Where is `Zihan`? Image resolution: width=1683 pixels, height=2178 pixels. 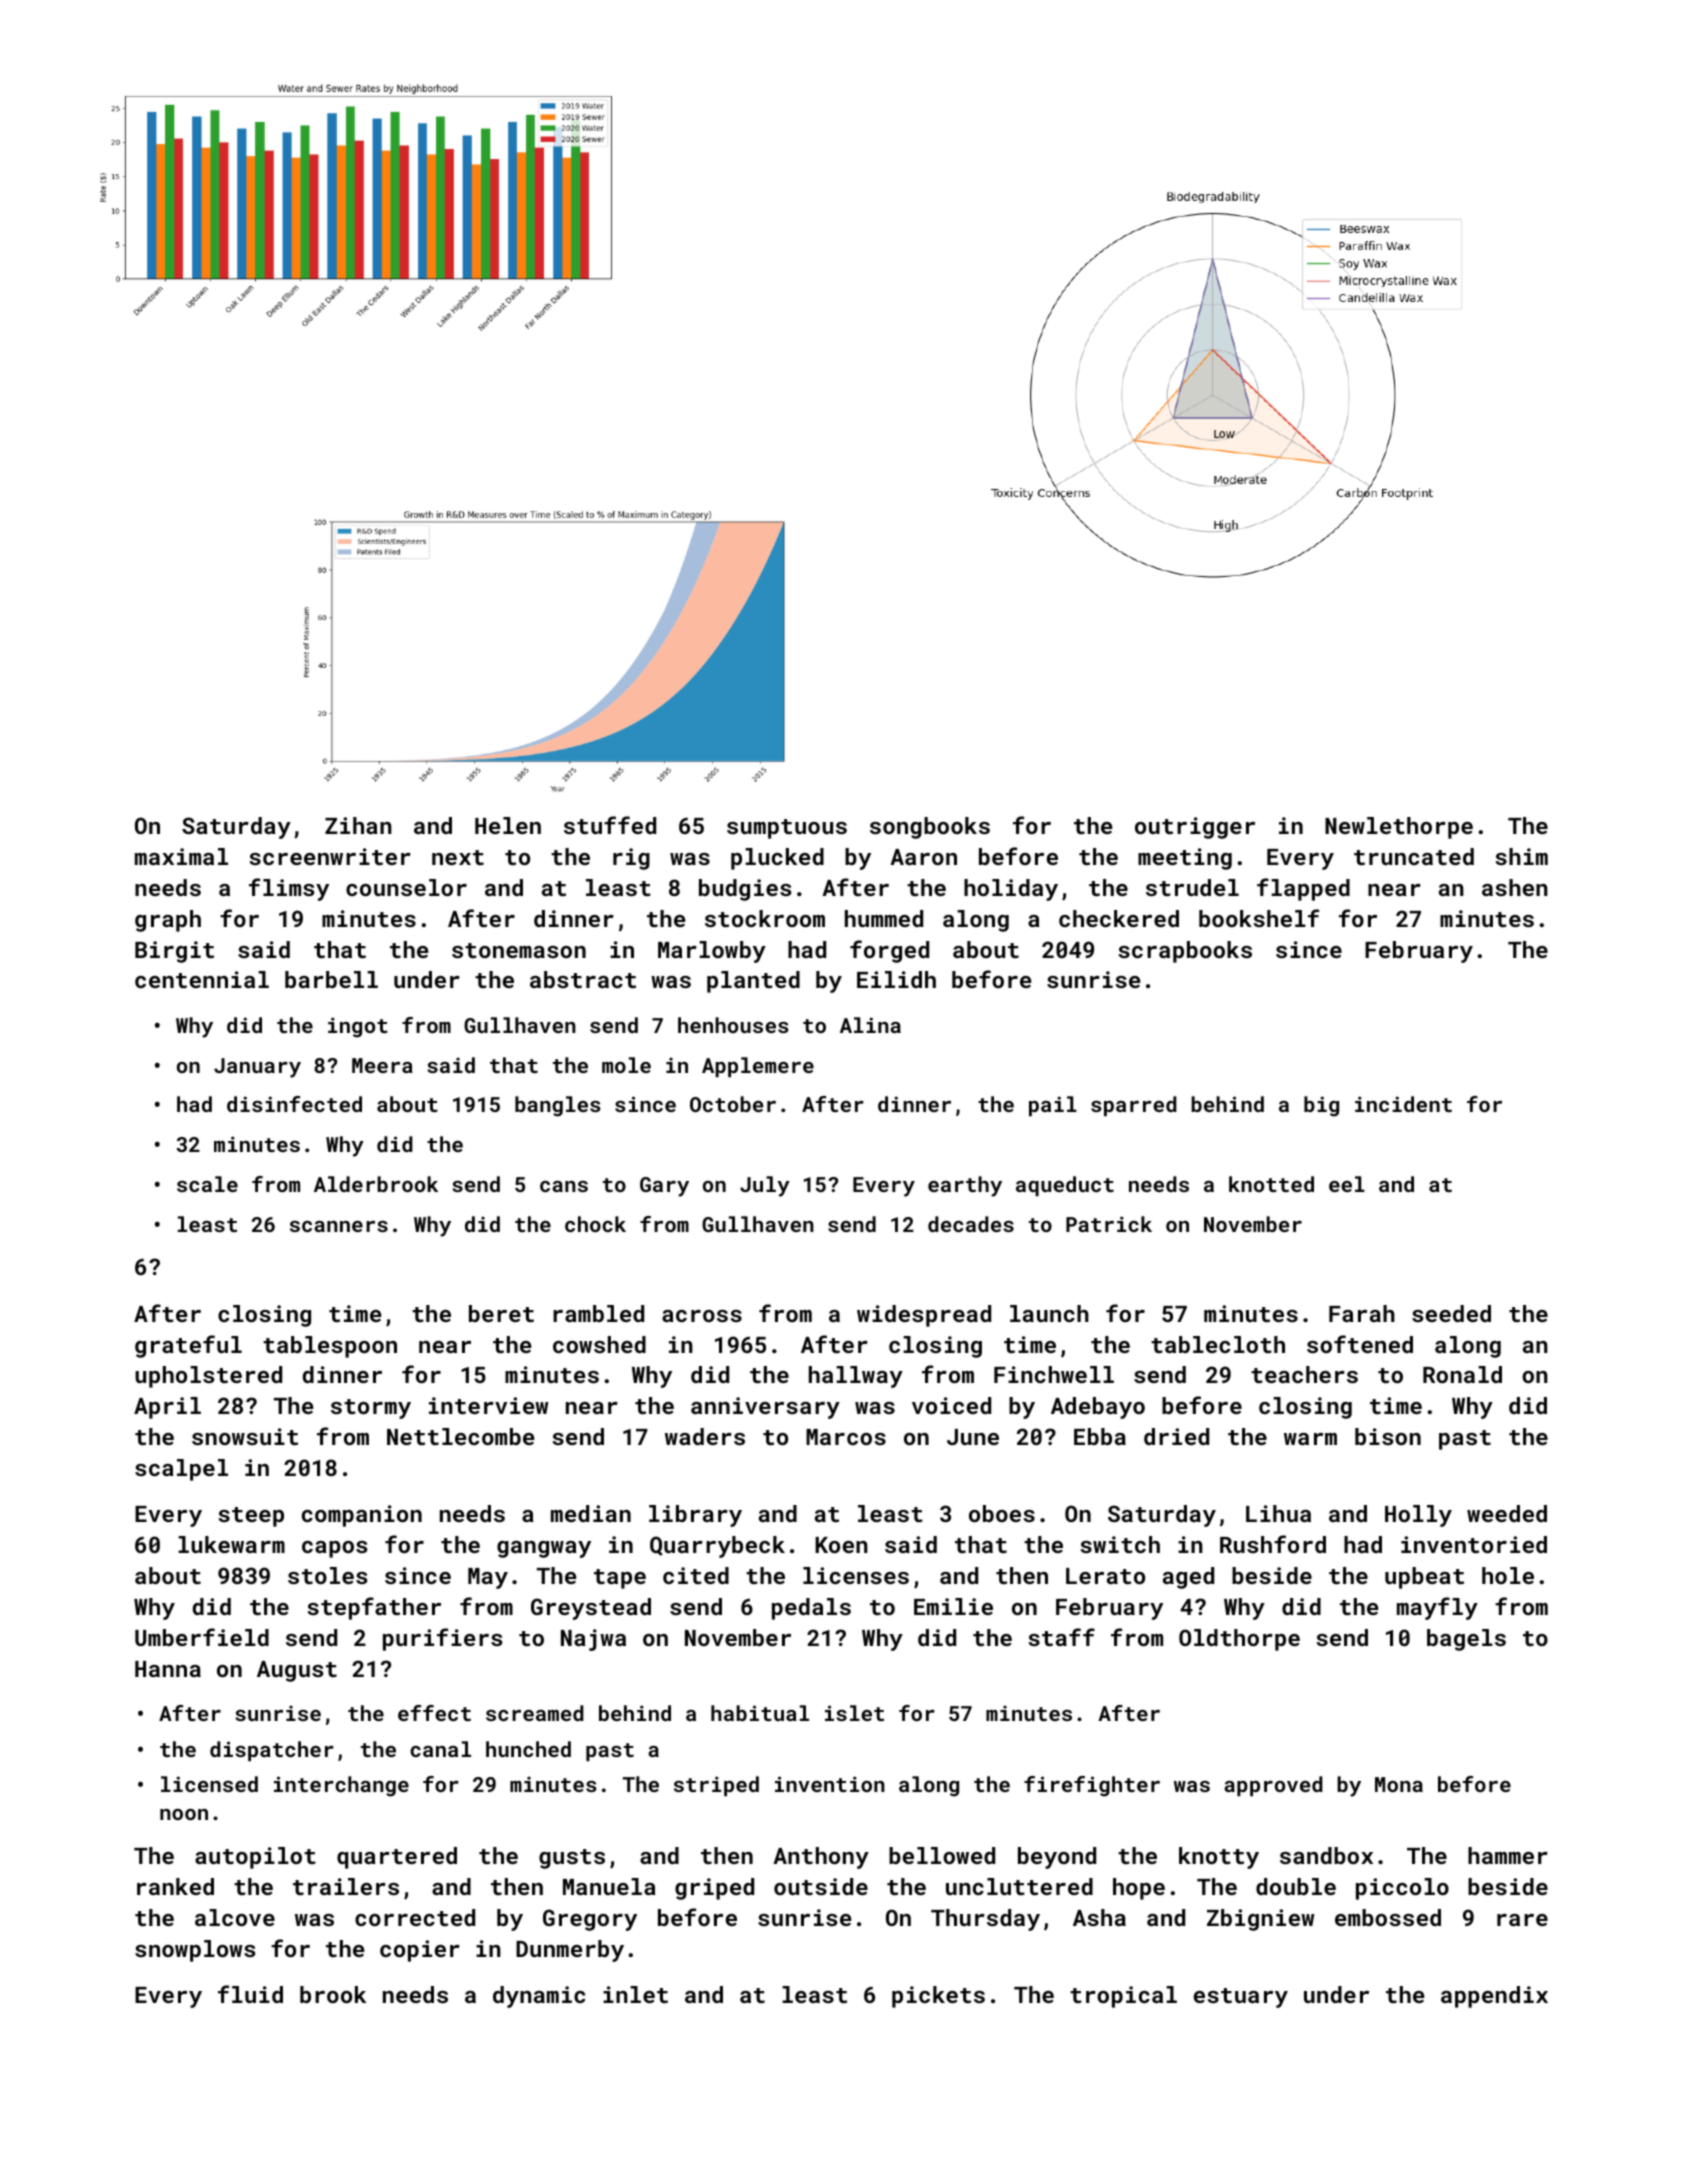
Zihan is located at coordinates (358, 825).
